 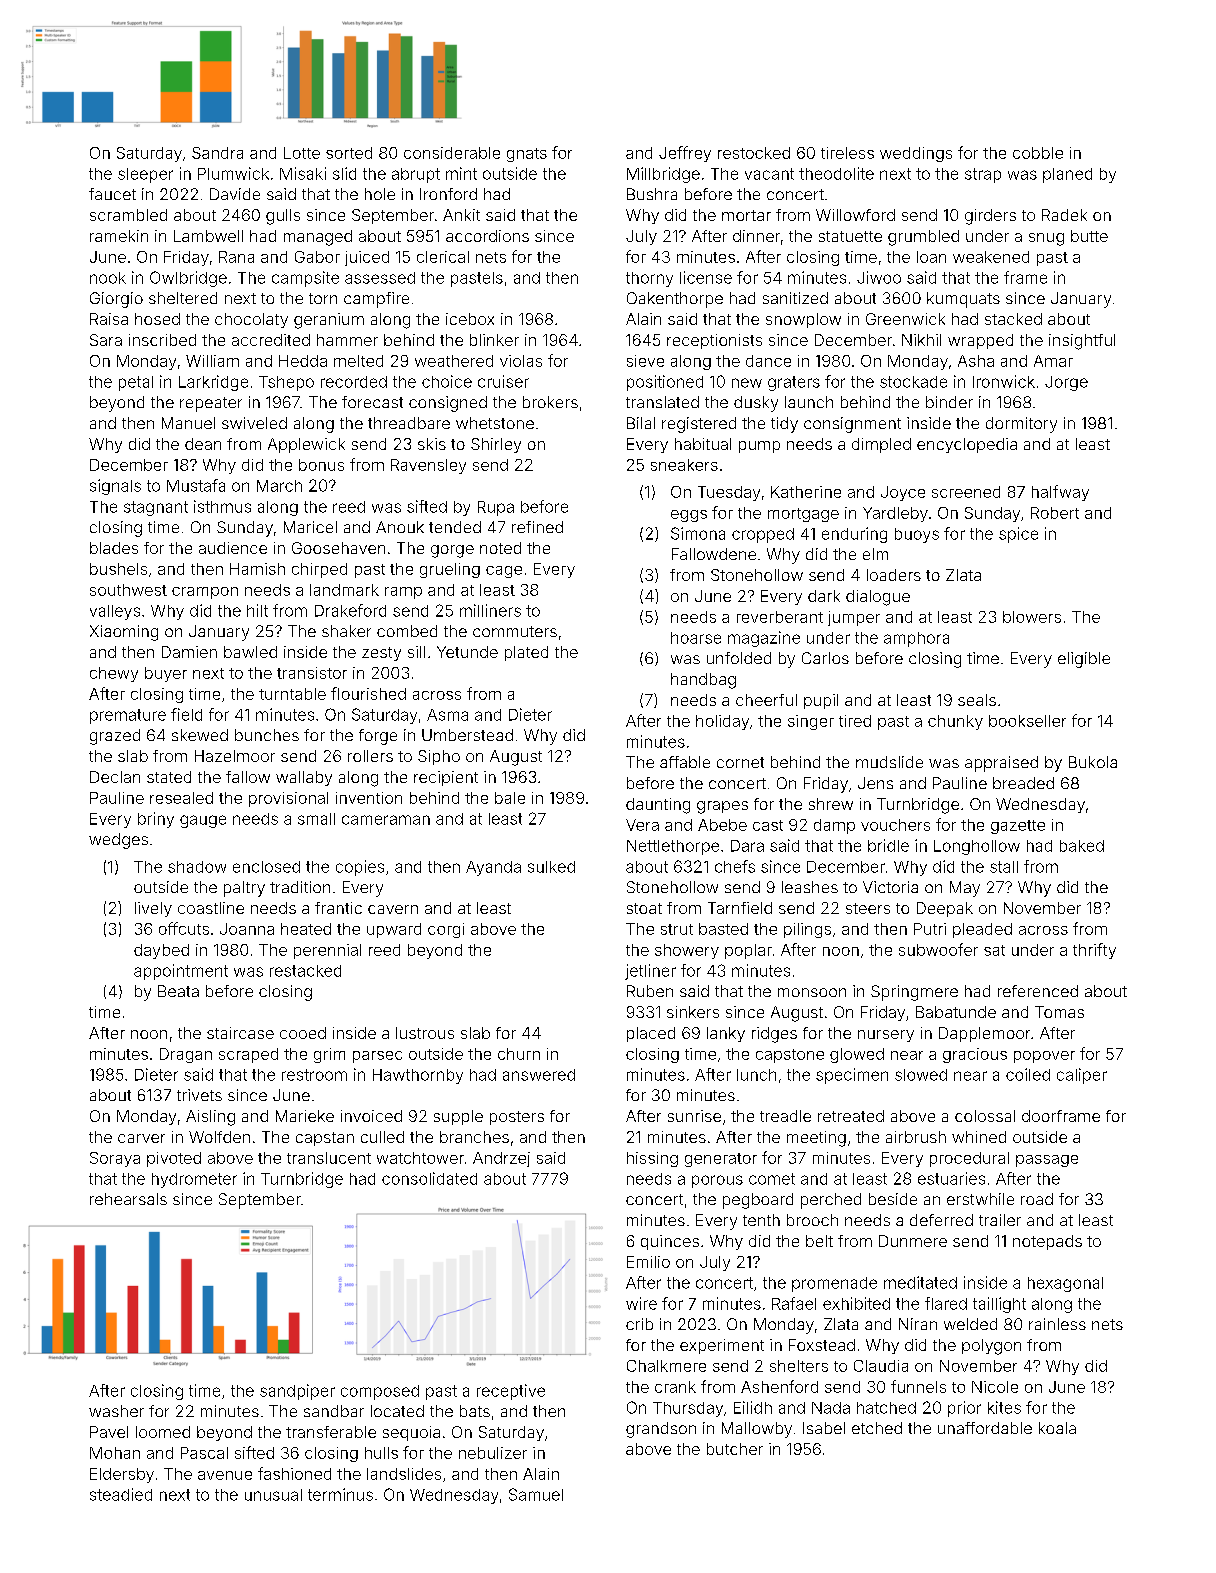 What do you see at coordinates (914, 993) in the document?
I see `Springmere` at bounding box center [914, 993].
